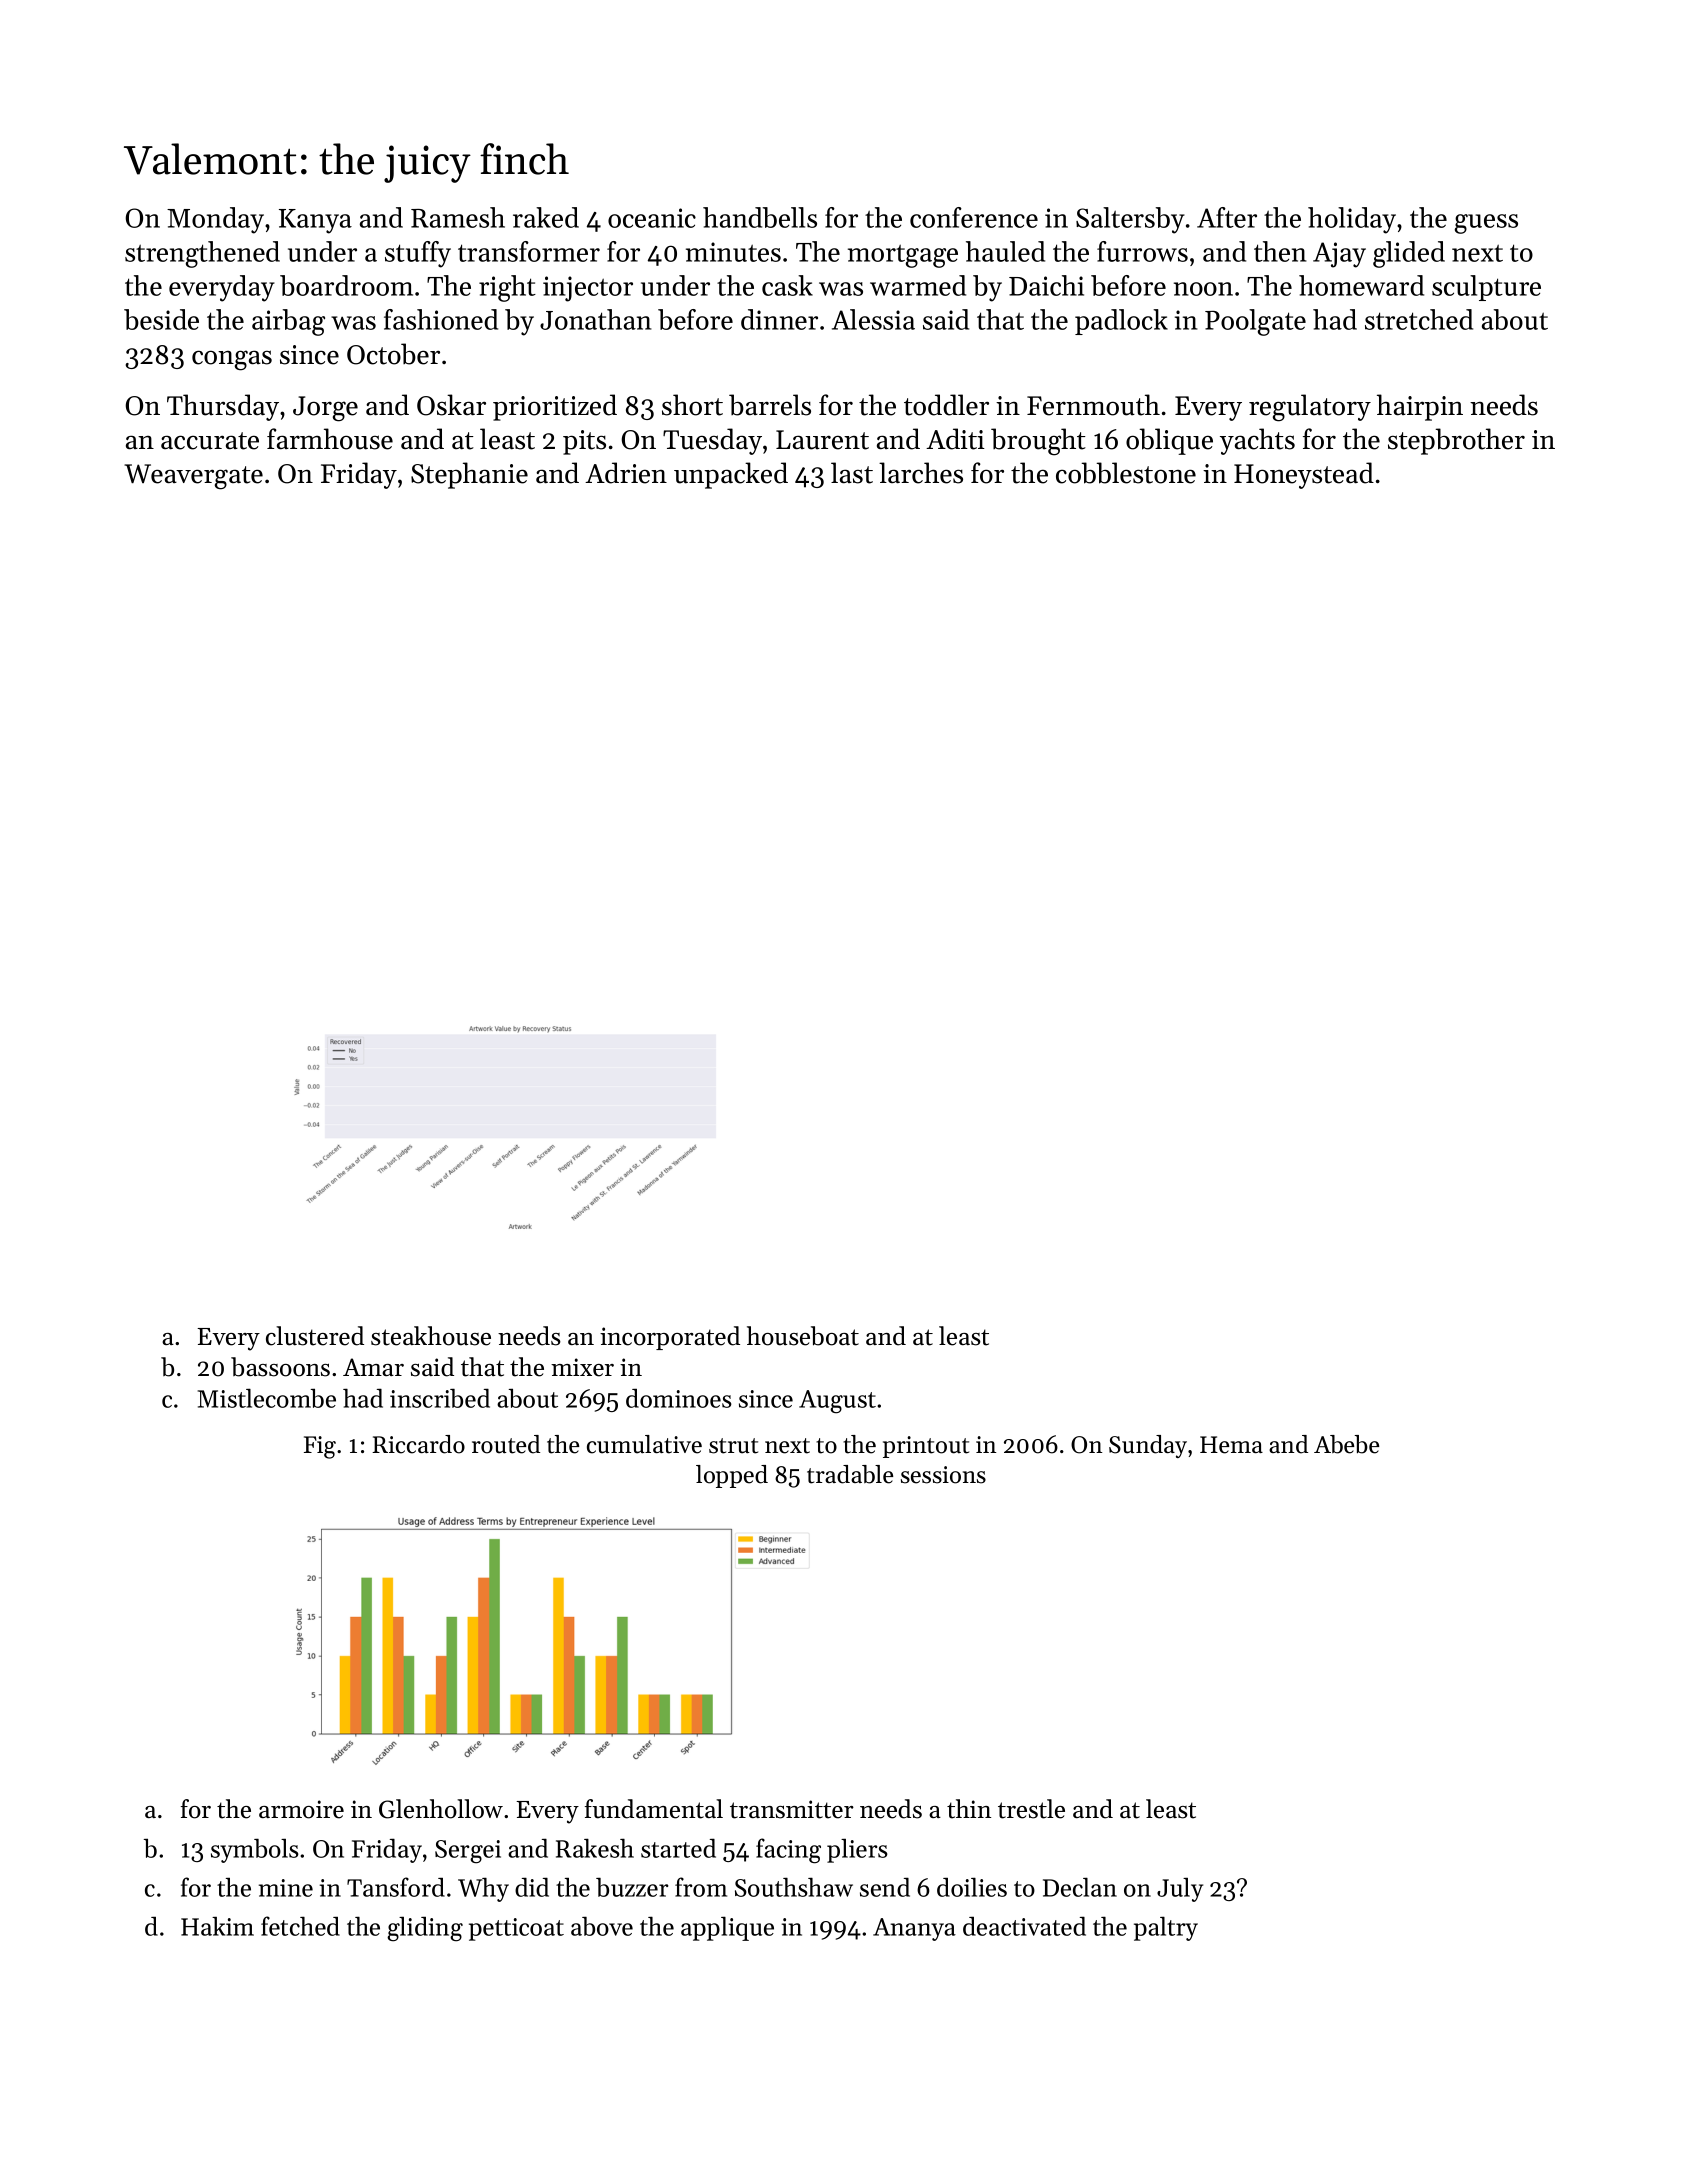  Describe the element at coordinates (315, 1336) in the screenshot. I see `clustered` at that location.
